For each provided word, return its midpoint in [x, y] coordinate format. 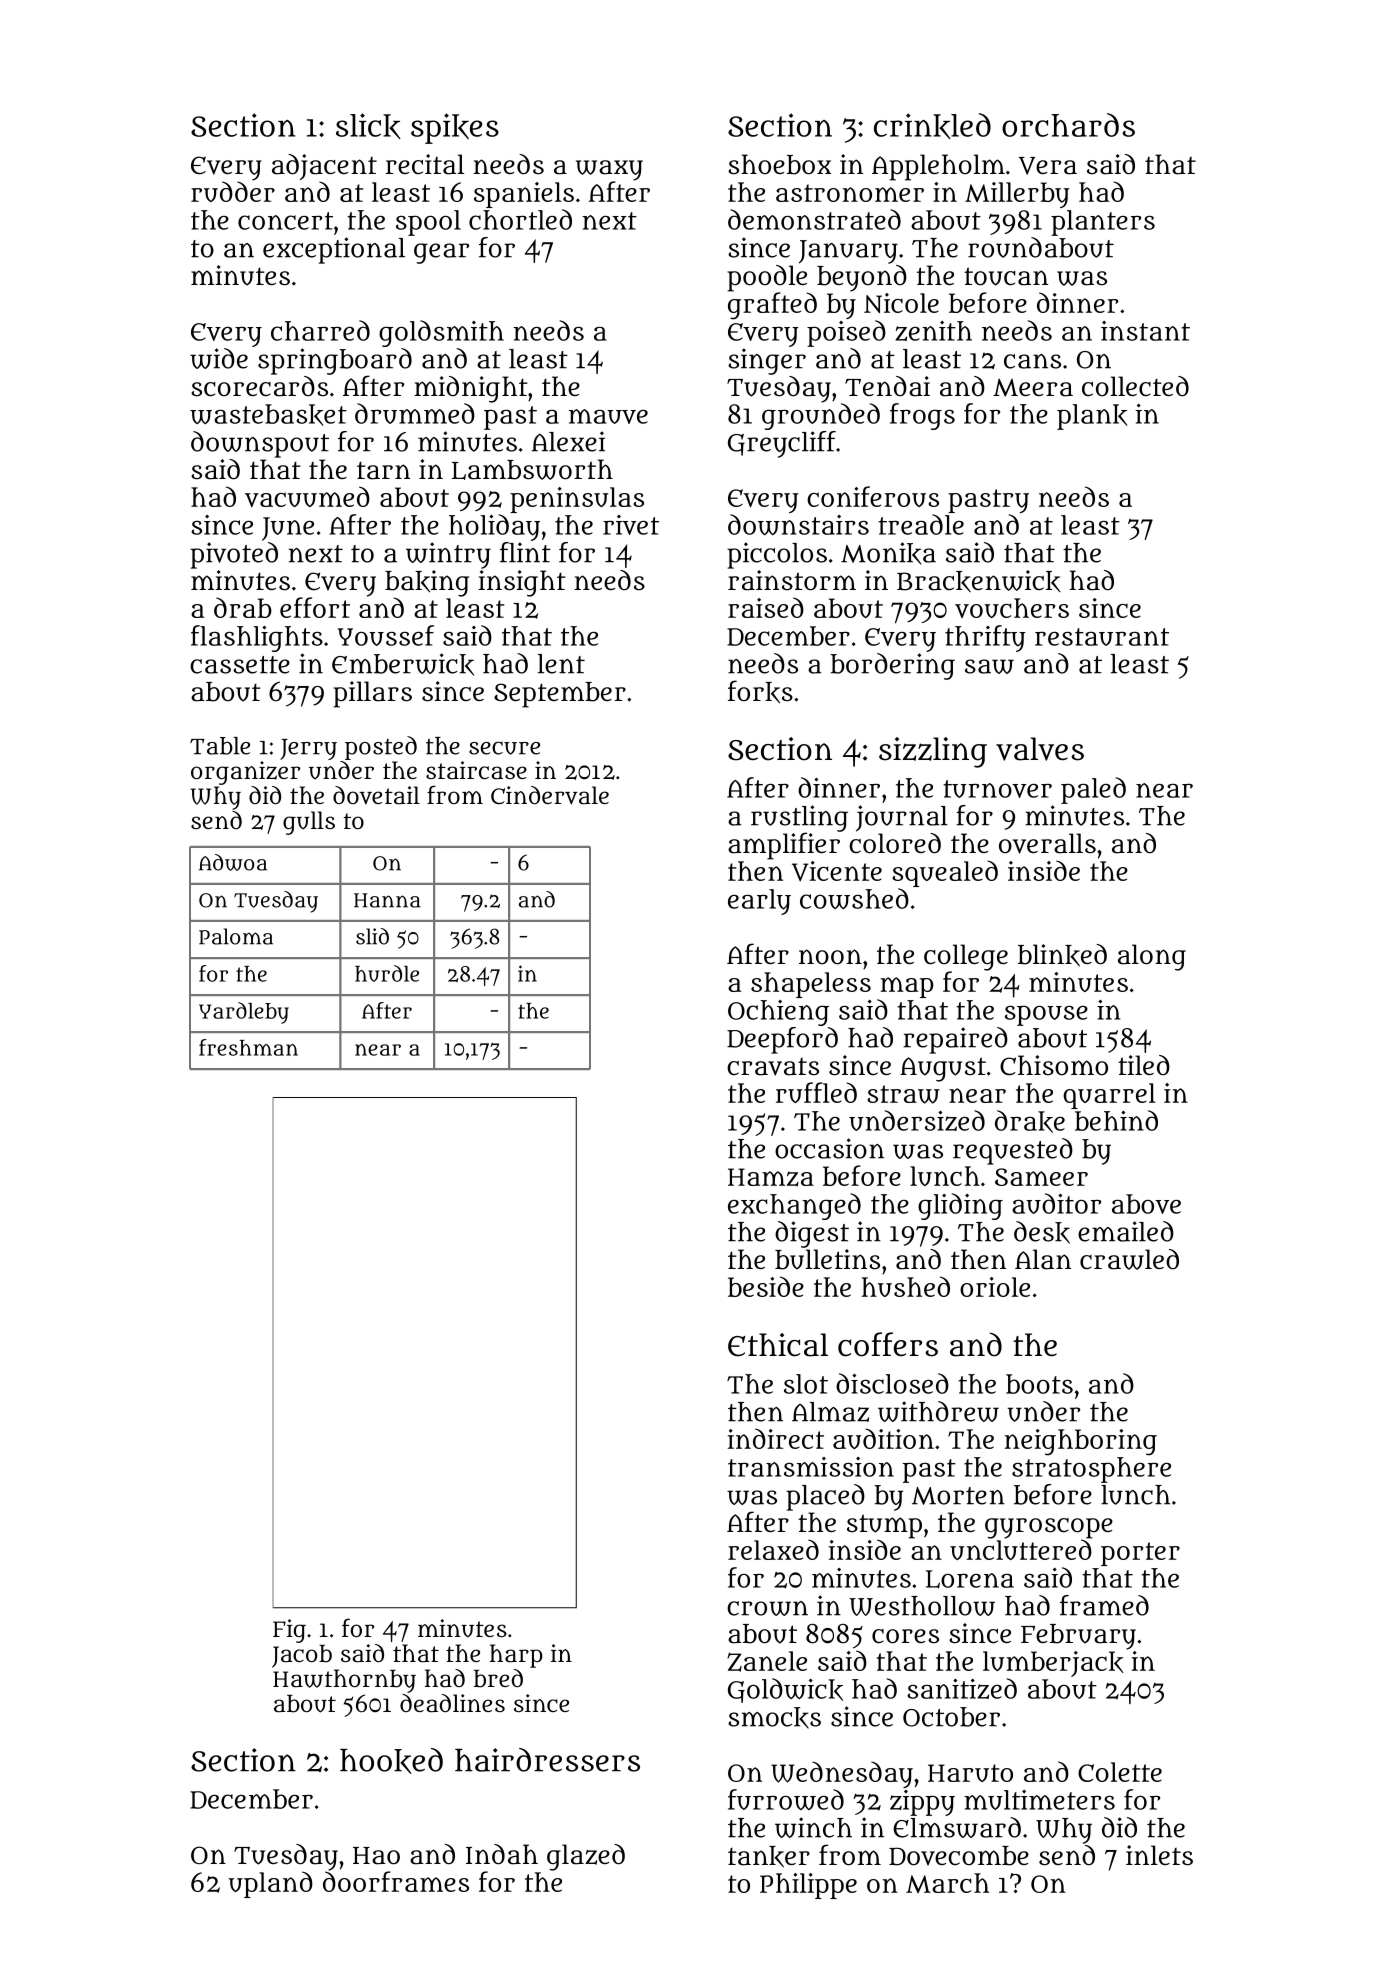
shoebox [779, 164]
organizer [246, 773]
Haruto [970, 1773]
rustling [799, 818]
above [1146, 1204]
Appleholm [938, 167]
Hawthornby [344, 1681]
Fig [289, 1631]
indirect [776, 1438]
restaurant [1102, 637]
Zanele [767, 1661]
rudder [233, 191]
